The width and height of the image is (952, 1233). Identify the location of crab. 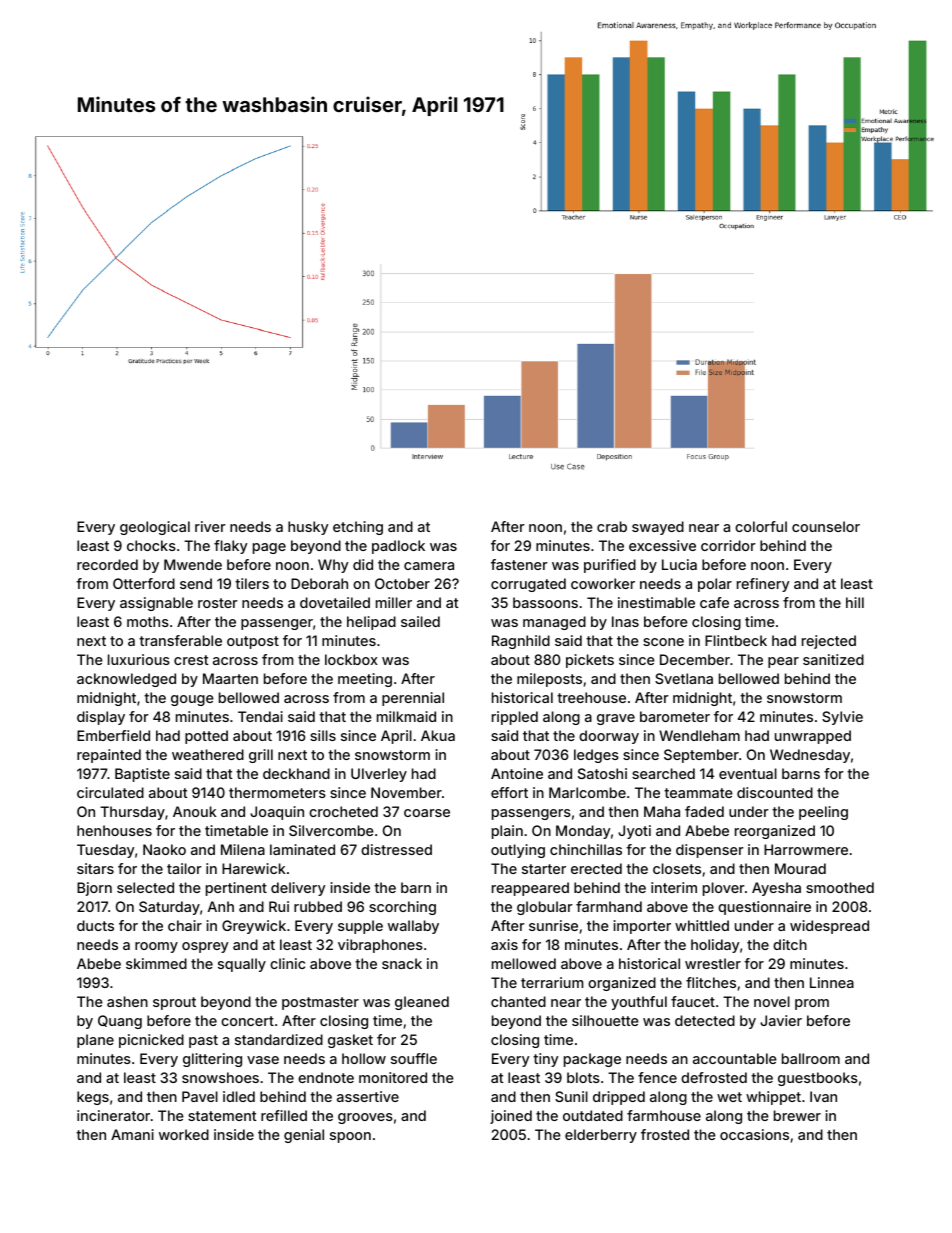
(612, 526).
